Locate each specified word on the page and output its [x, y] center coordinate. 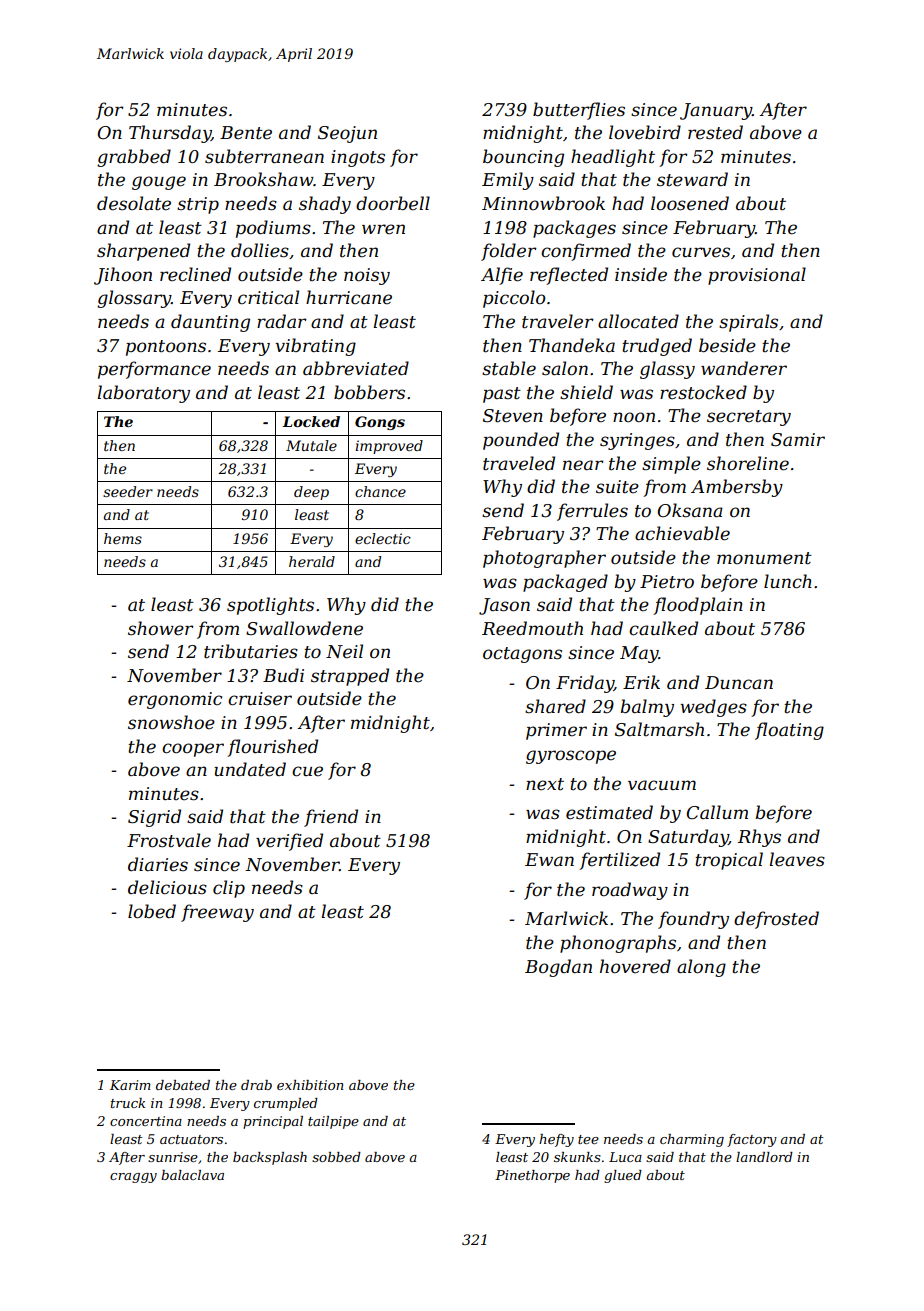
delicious [167, 887]
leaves [797, 859]
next [545, 784]
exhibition [310, 1085]
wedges [713, 708]
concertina [146, 1121]
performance [154, 370]
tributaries [251, 651]
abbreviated [356, 368]
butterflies [579, 111]
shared [555, 706]
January [716, 111]
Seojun [347, 134]
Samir [798, 440]
